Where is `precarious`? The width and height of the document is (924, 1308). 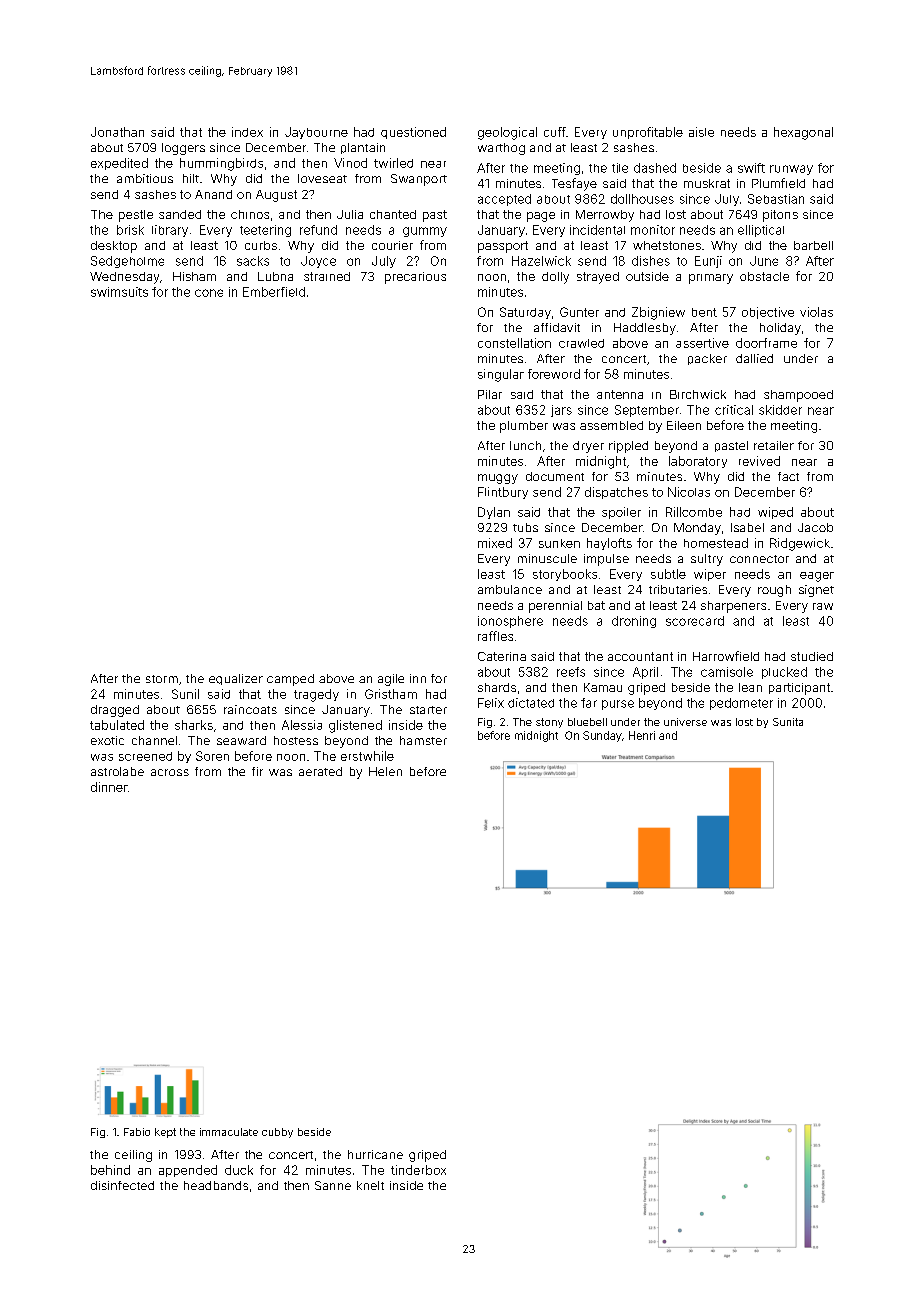
precarious is located at coordinates (415, 278).
